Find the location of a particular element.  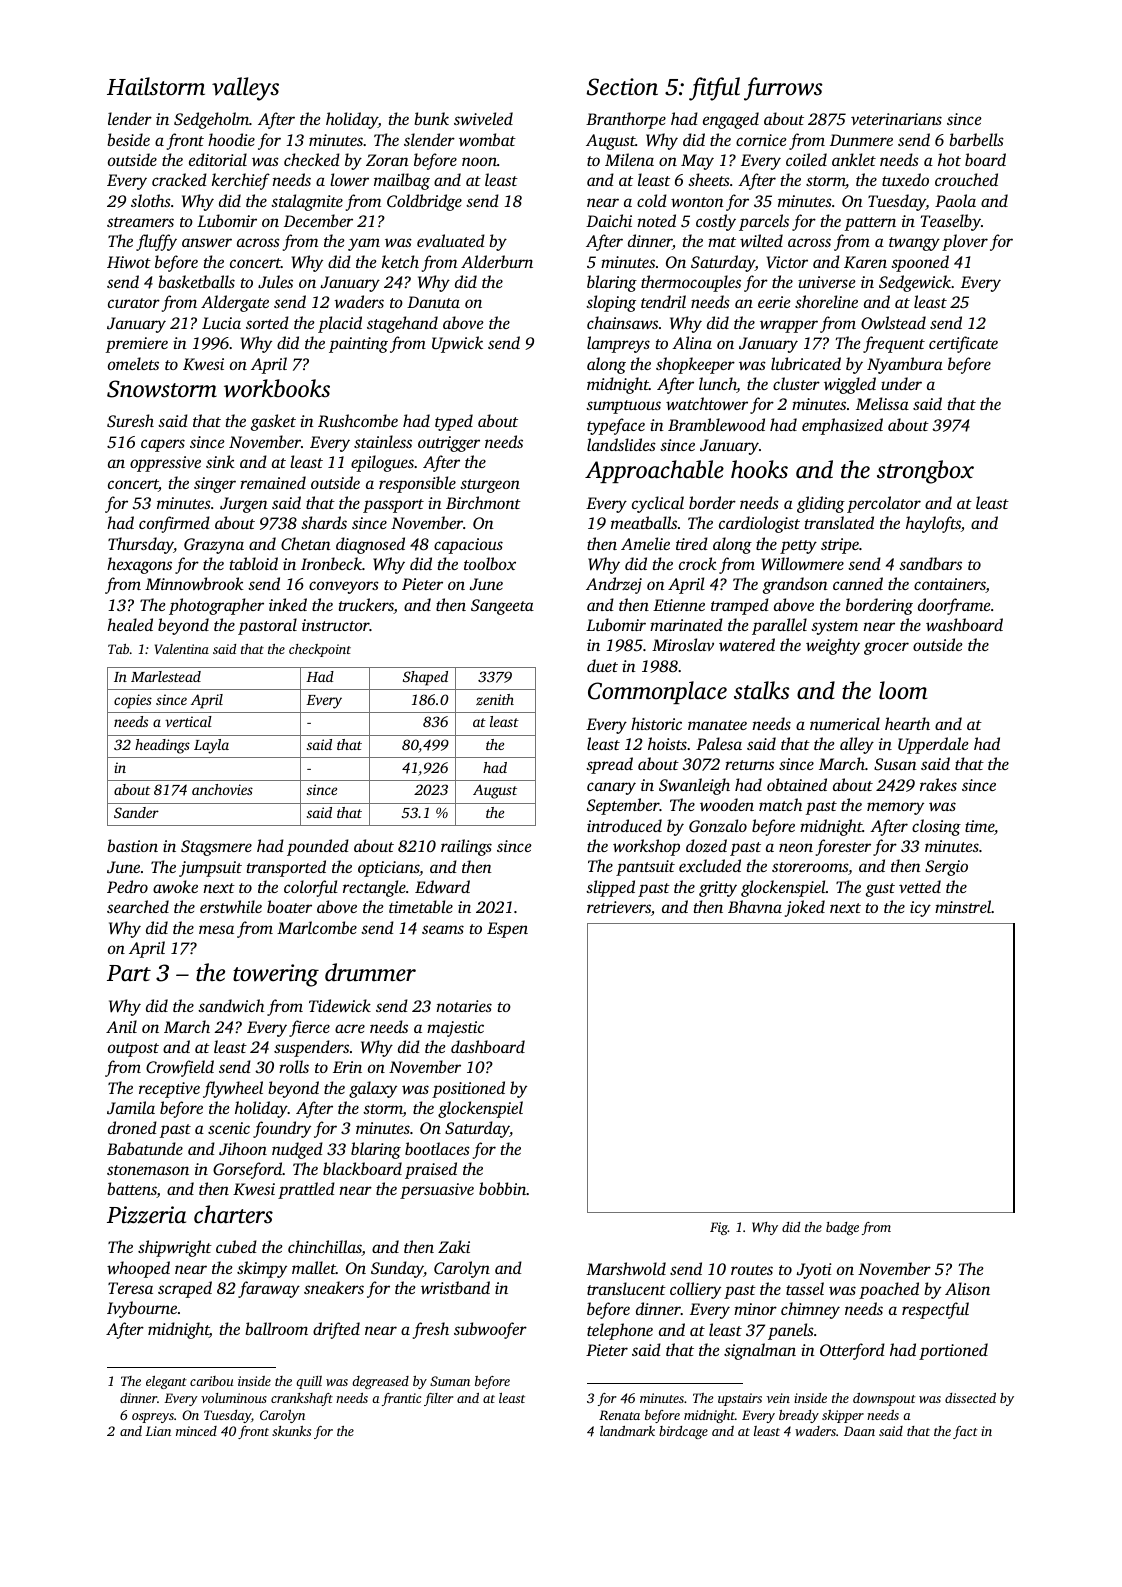

droned is located at coordinates (132, 1127).
